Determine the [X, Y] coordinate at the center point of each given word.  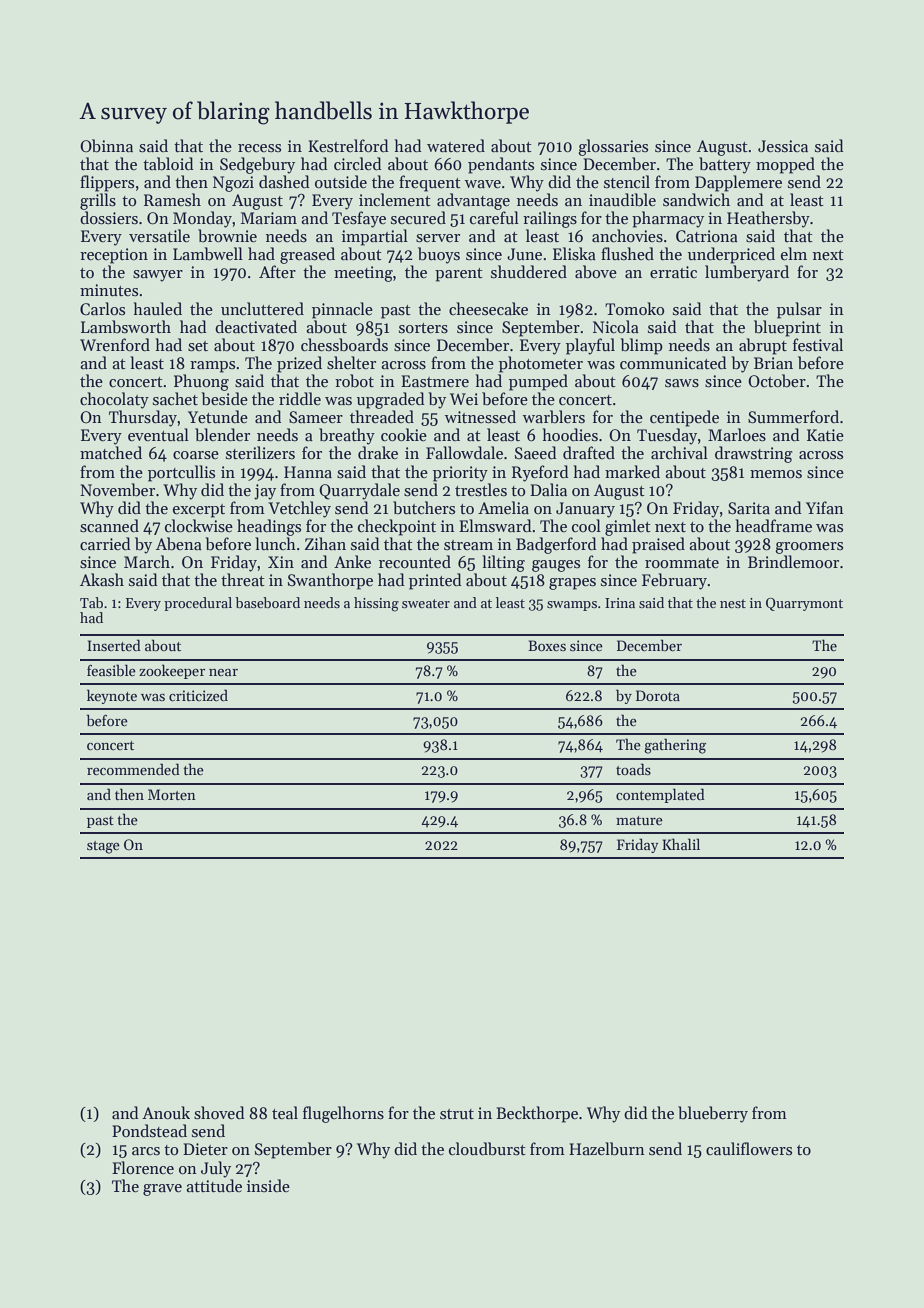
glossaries [613, 147]
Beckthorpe [537, 1114]
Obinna [106, 146]
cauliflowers [749, 1148]
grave [162, 1190]
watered [456, 145]
